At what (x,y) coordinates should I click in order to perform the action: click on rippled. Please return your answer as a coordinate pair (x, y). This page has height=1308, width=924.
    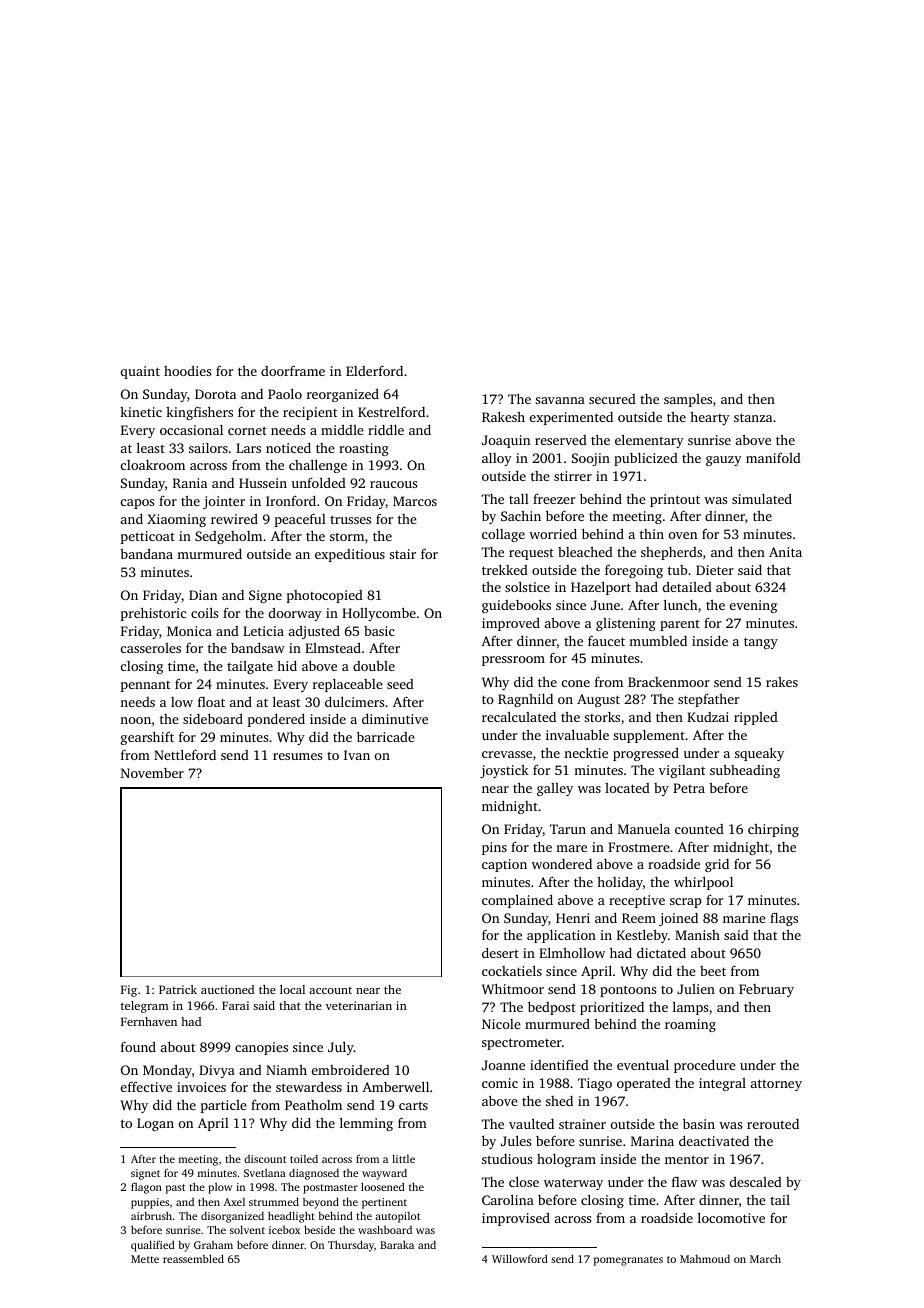
    Looking at the image, I should click on (756, 718).
